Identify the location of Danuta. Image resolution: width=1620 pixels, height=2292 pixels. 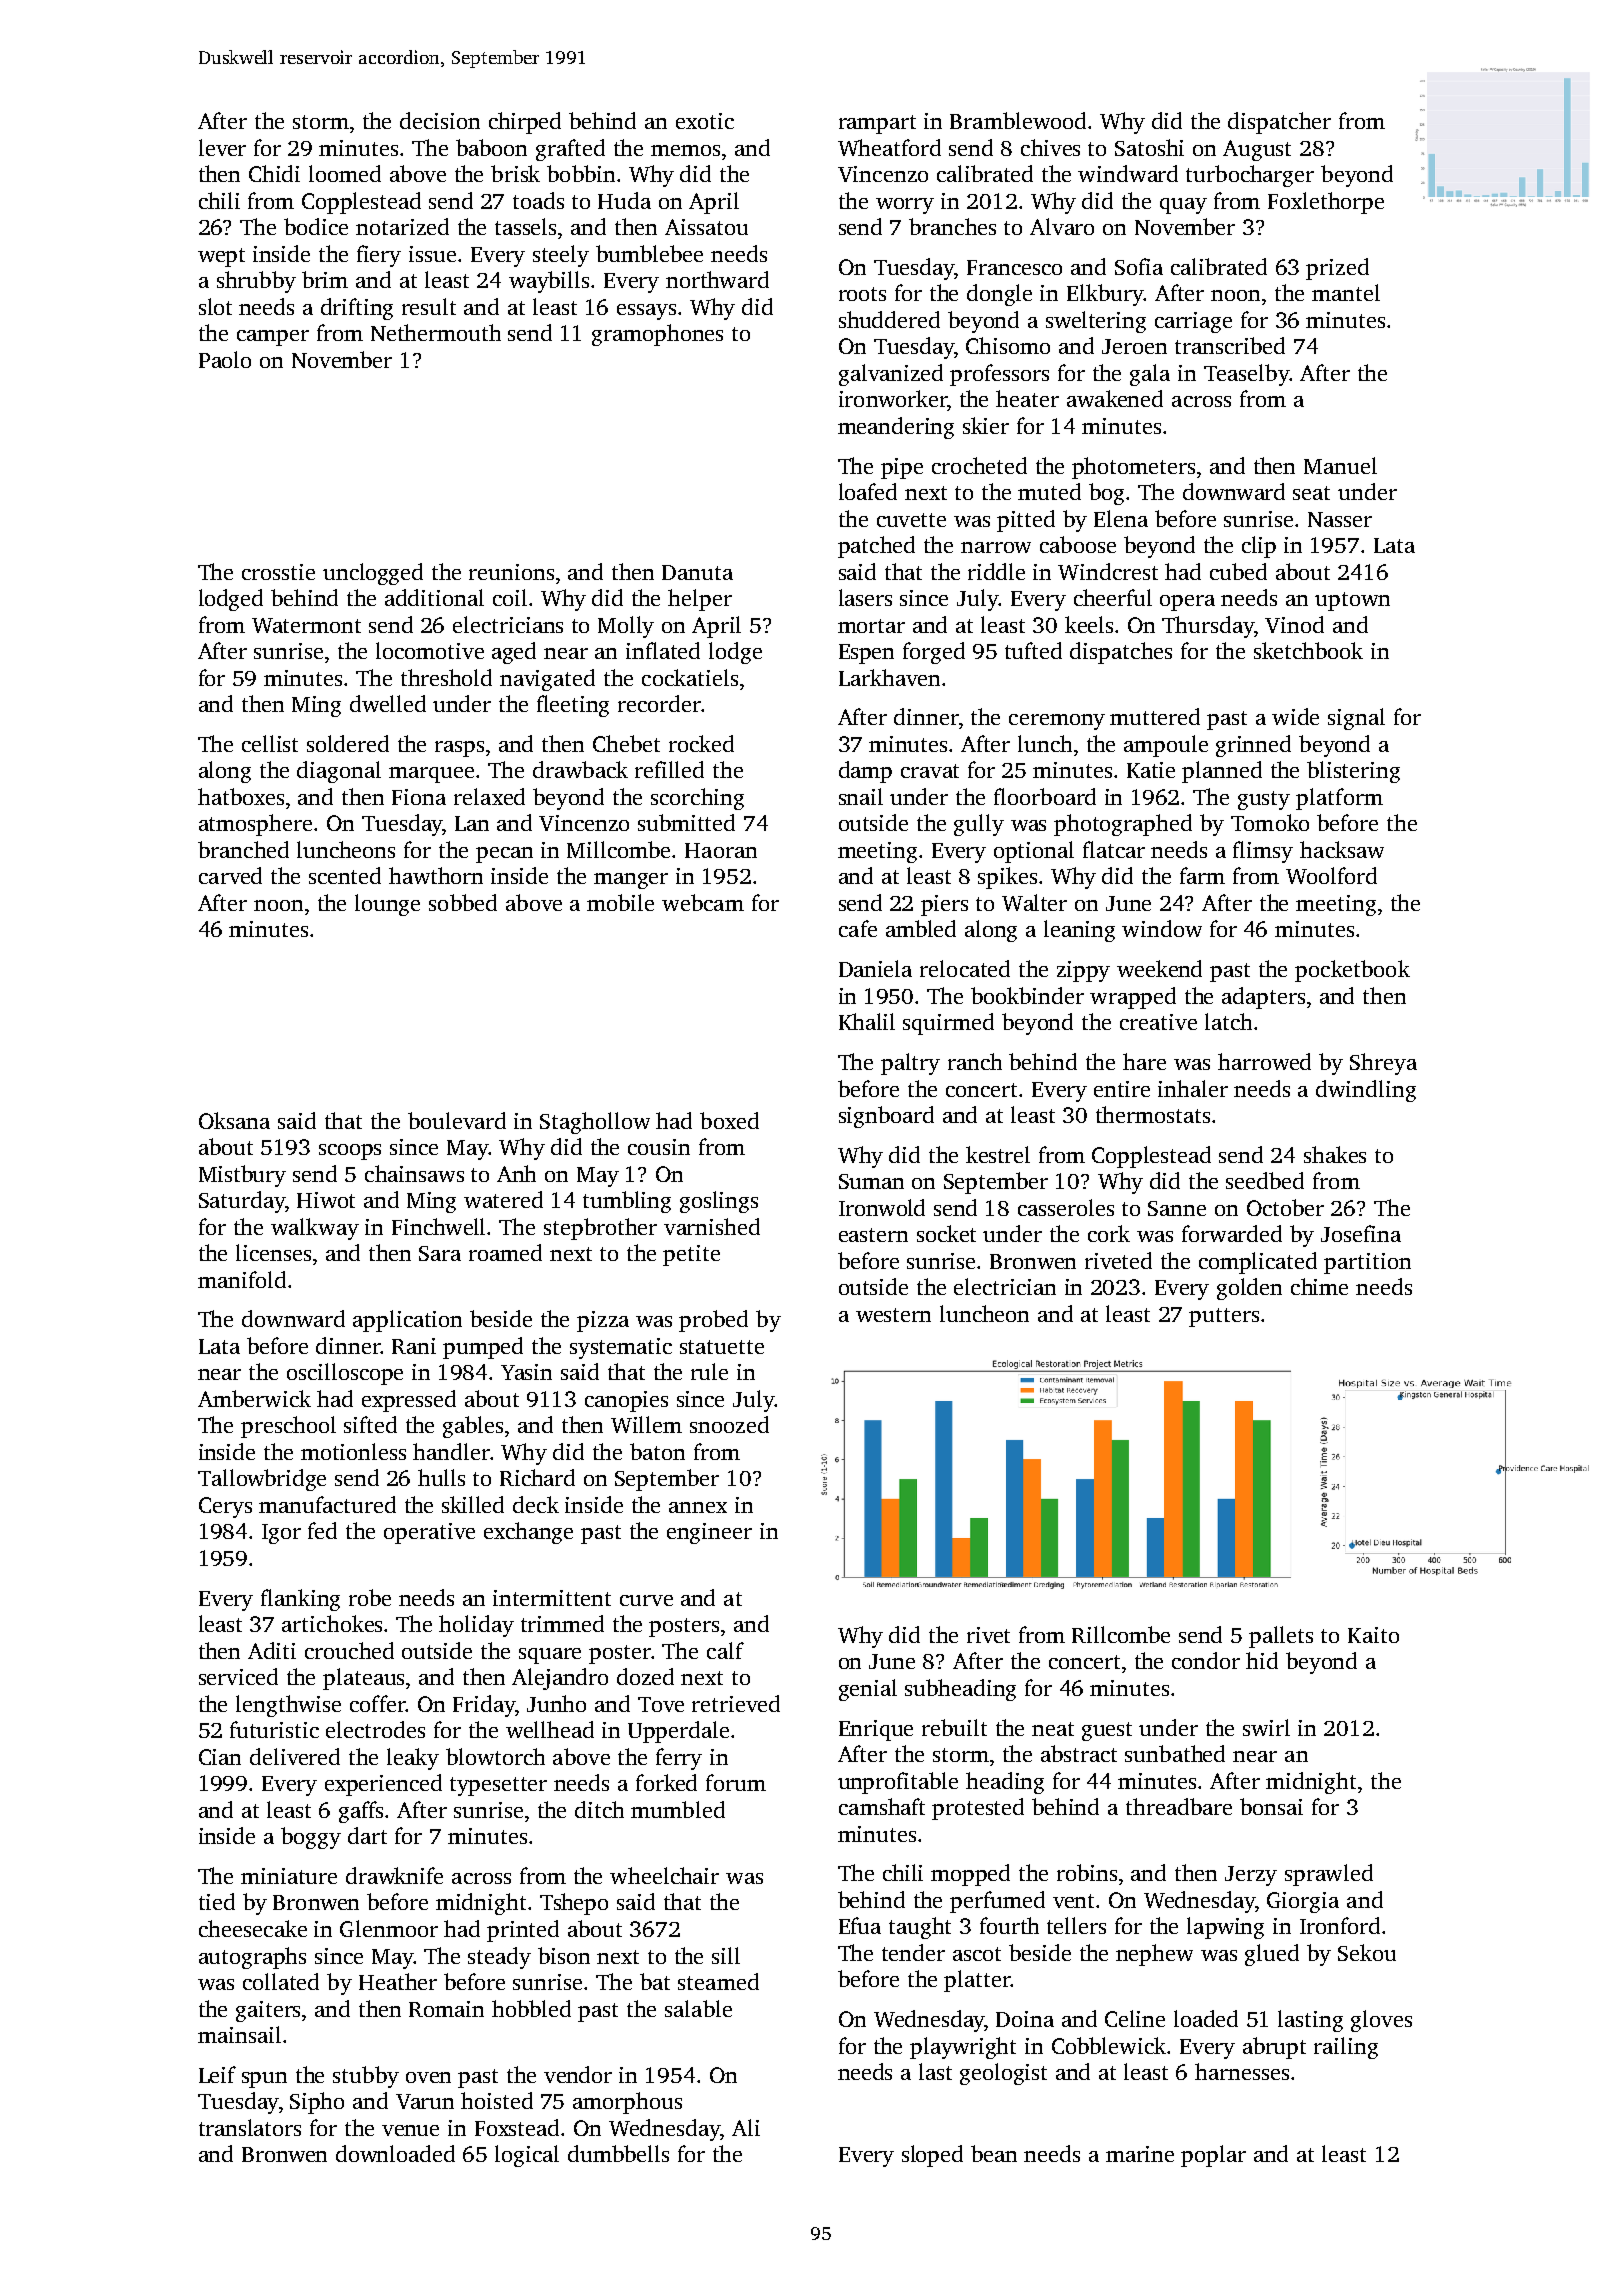
(697, 572).
